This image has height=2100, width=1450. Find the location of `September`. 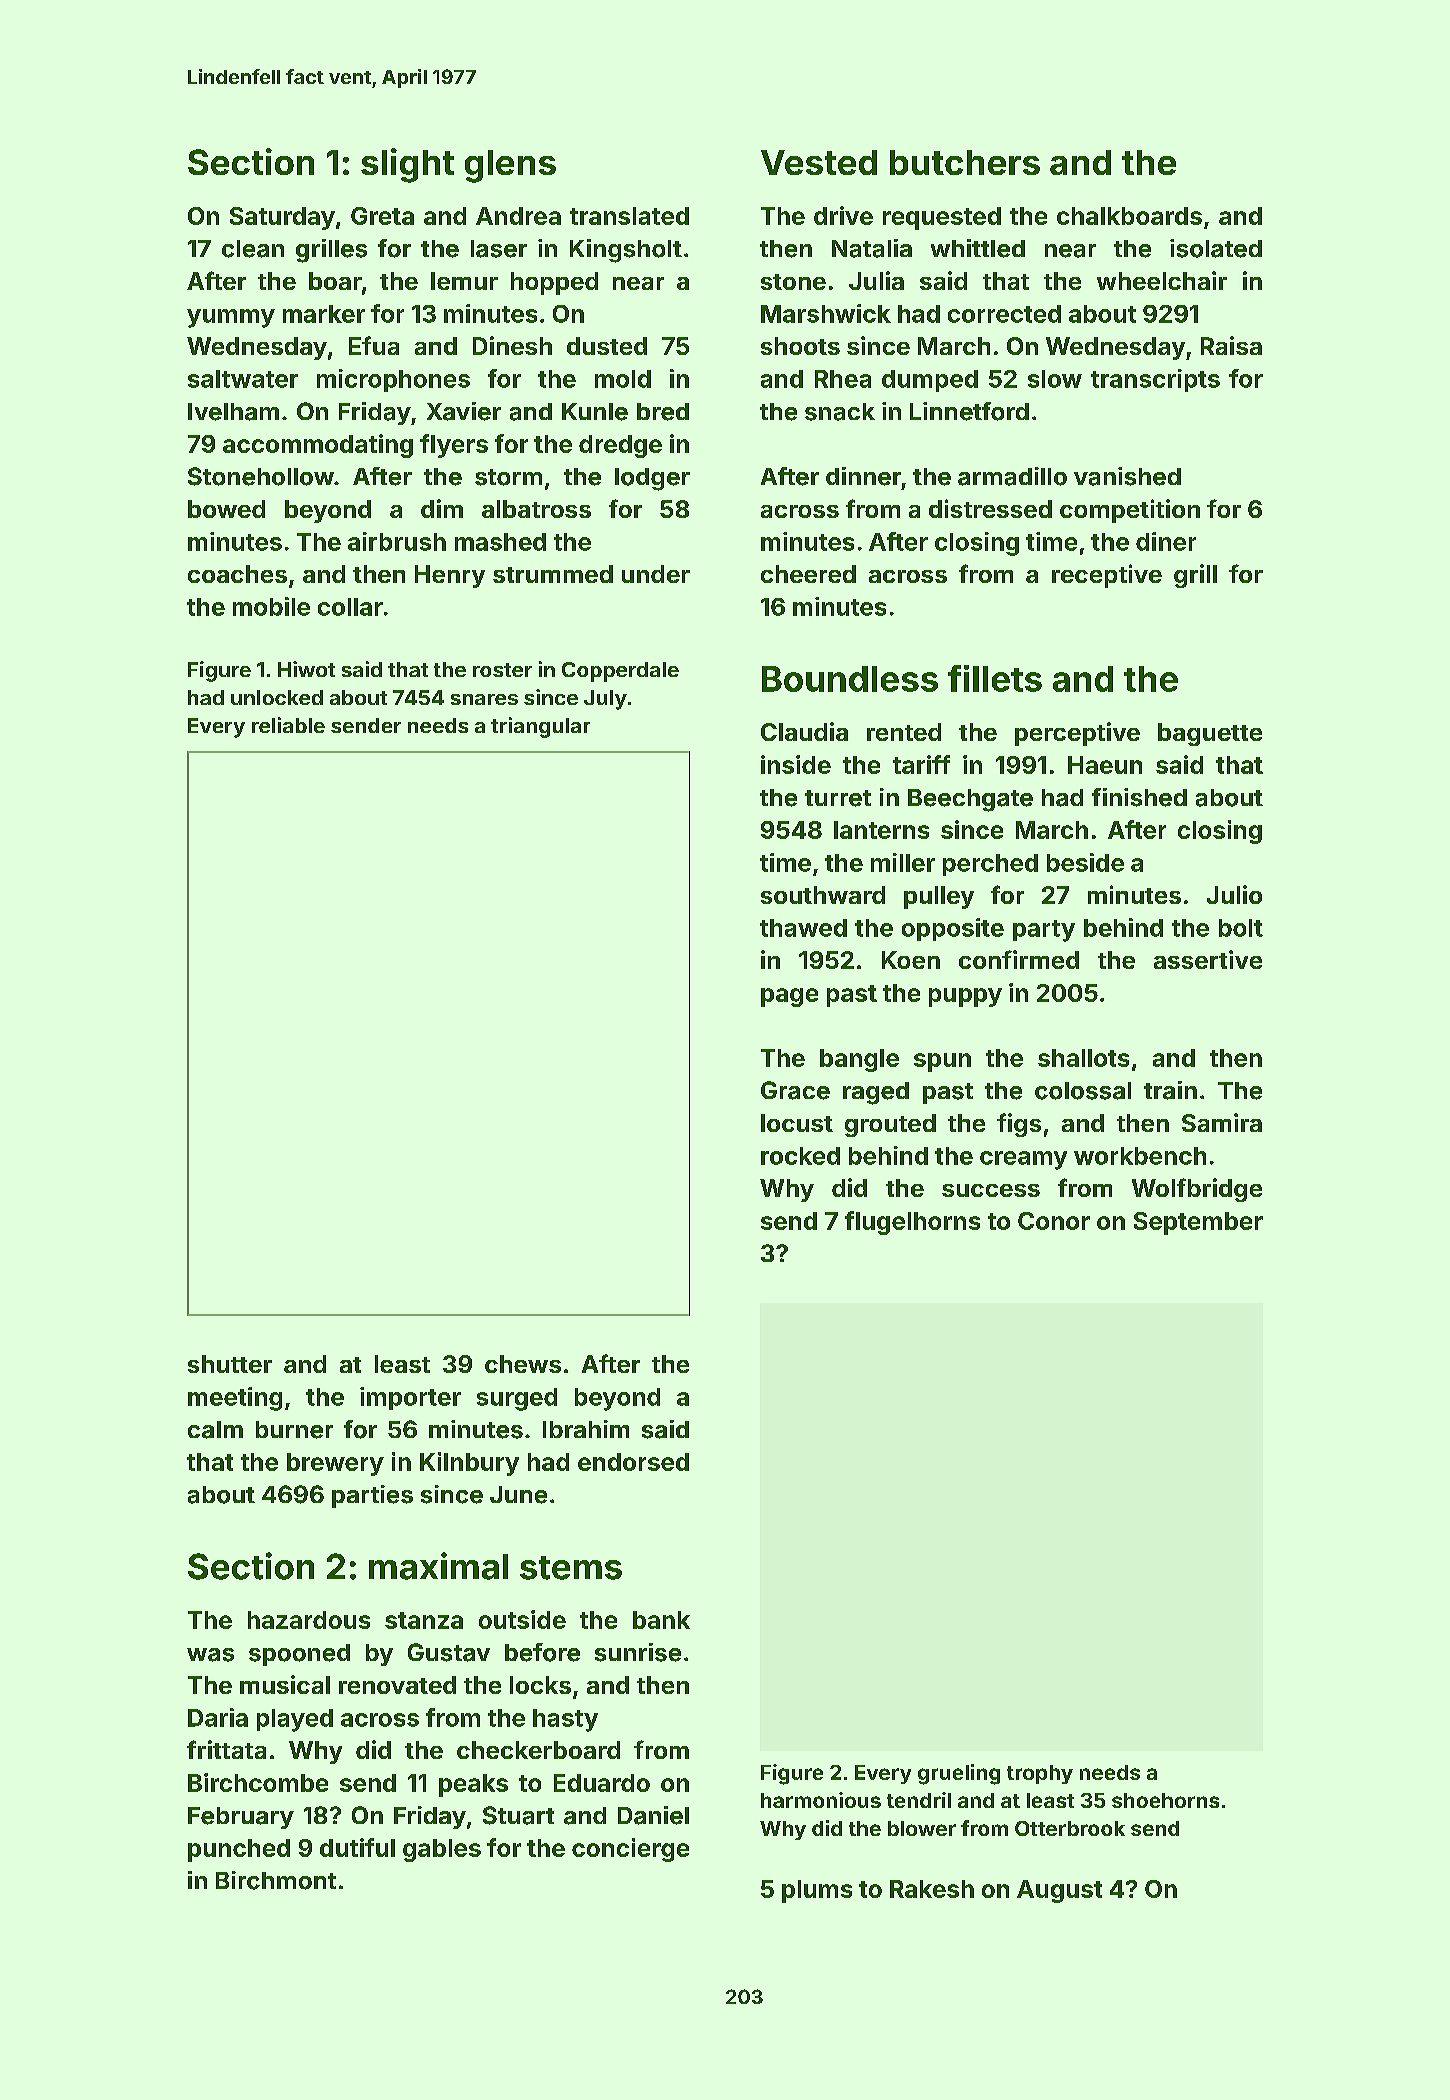

September is located at coordinates (1198, 1223).
